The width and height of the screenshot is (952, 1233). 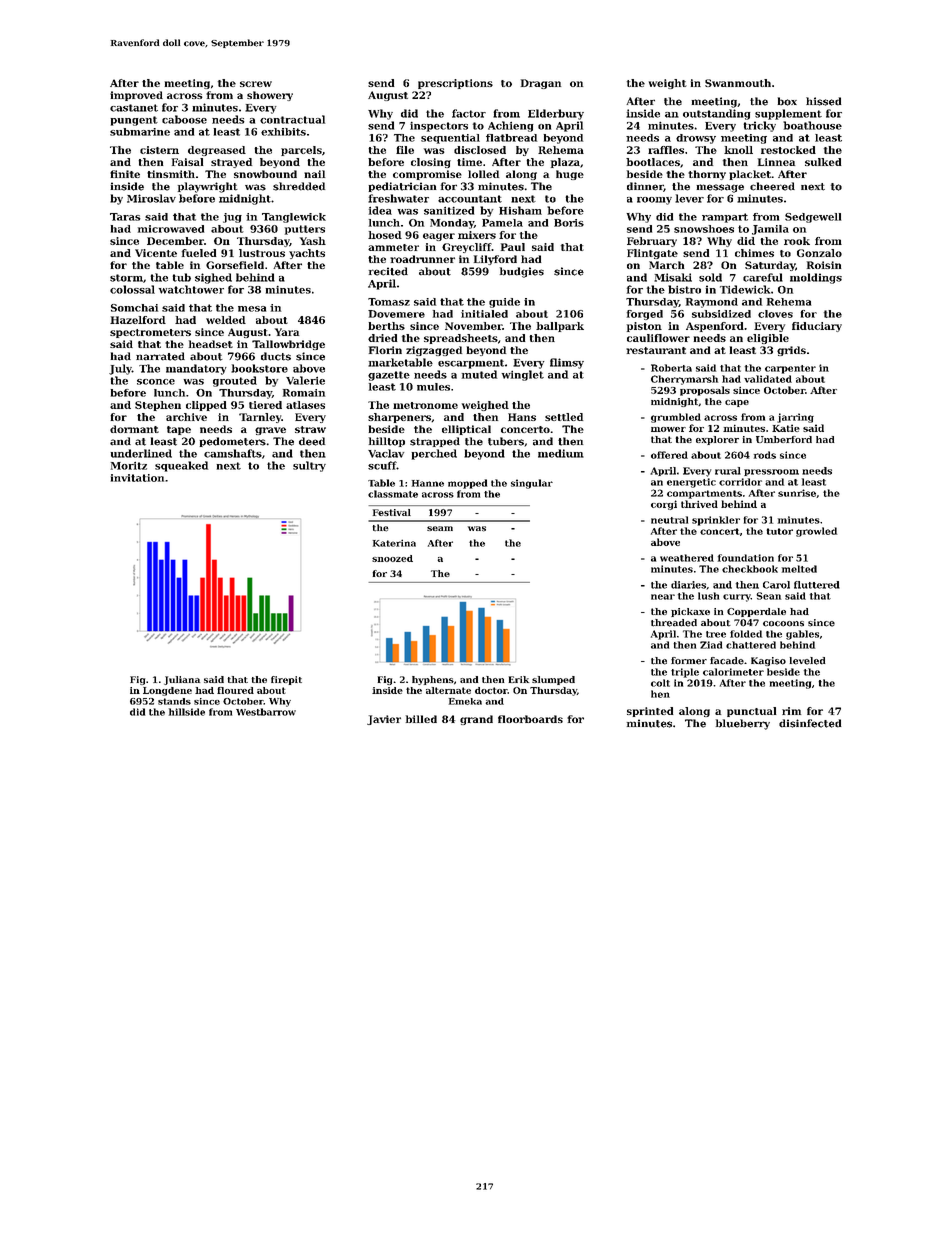 I want to click on Sedgewell, so click(x=813, y=218).
